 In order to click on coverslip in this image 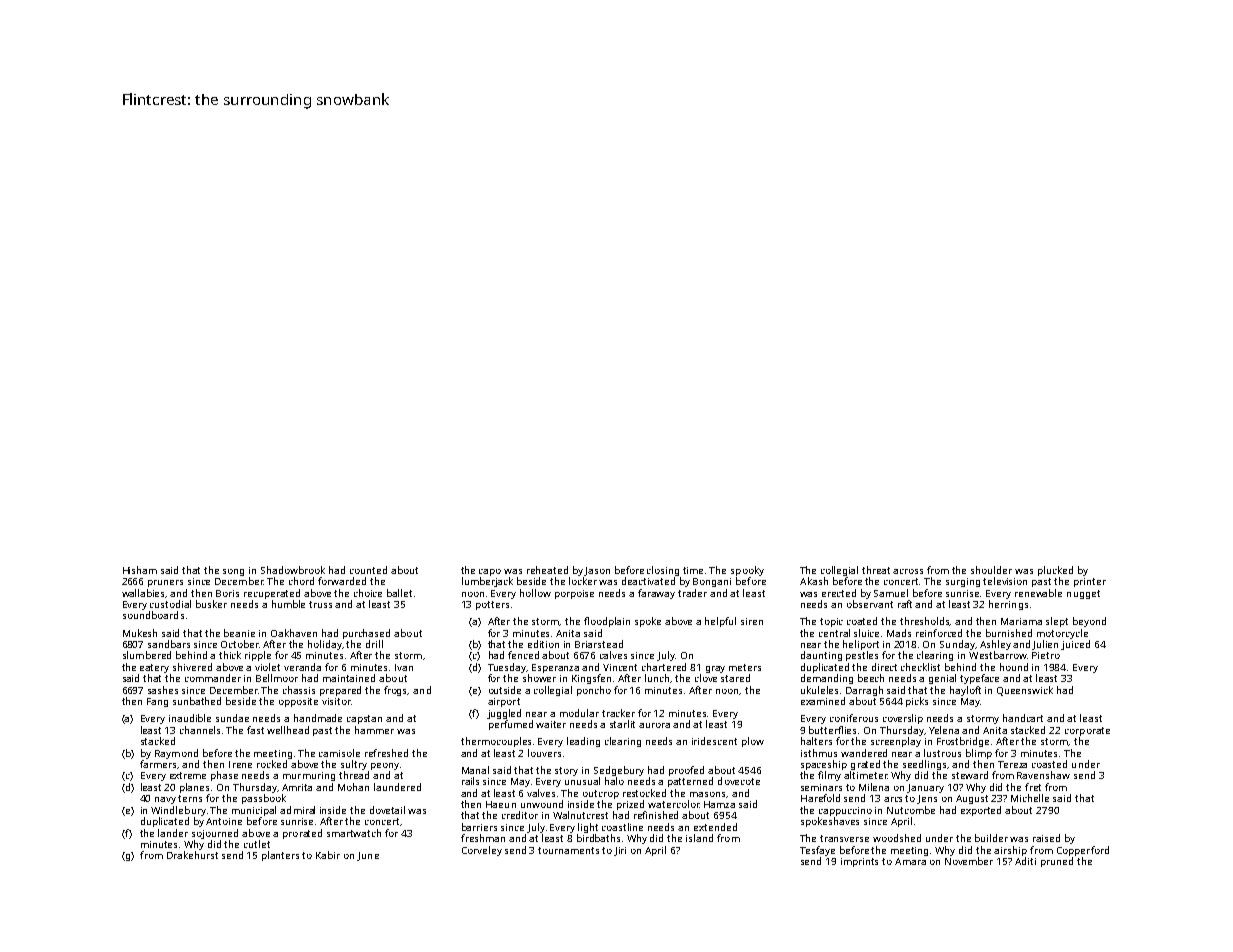, I will do `click(903, 719)`.
